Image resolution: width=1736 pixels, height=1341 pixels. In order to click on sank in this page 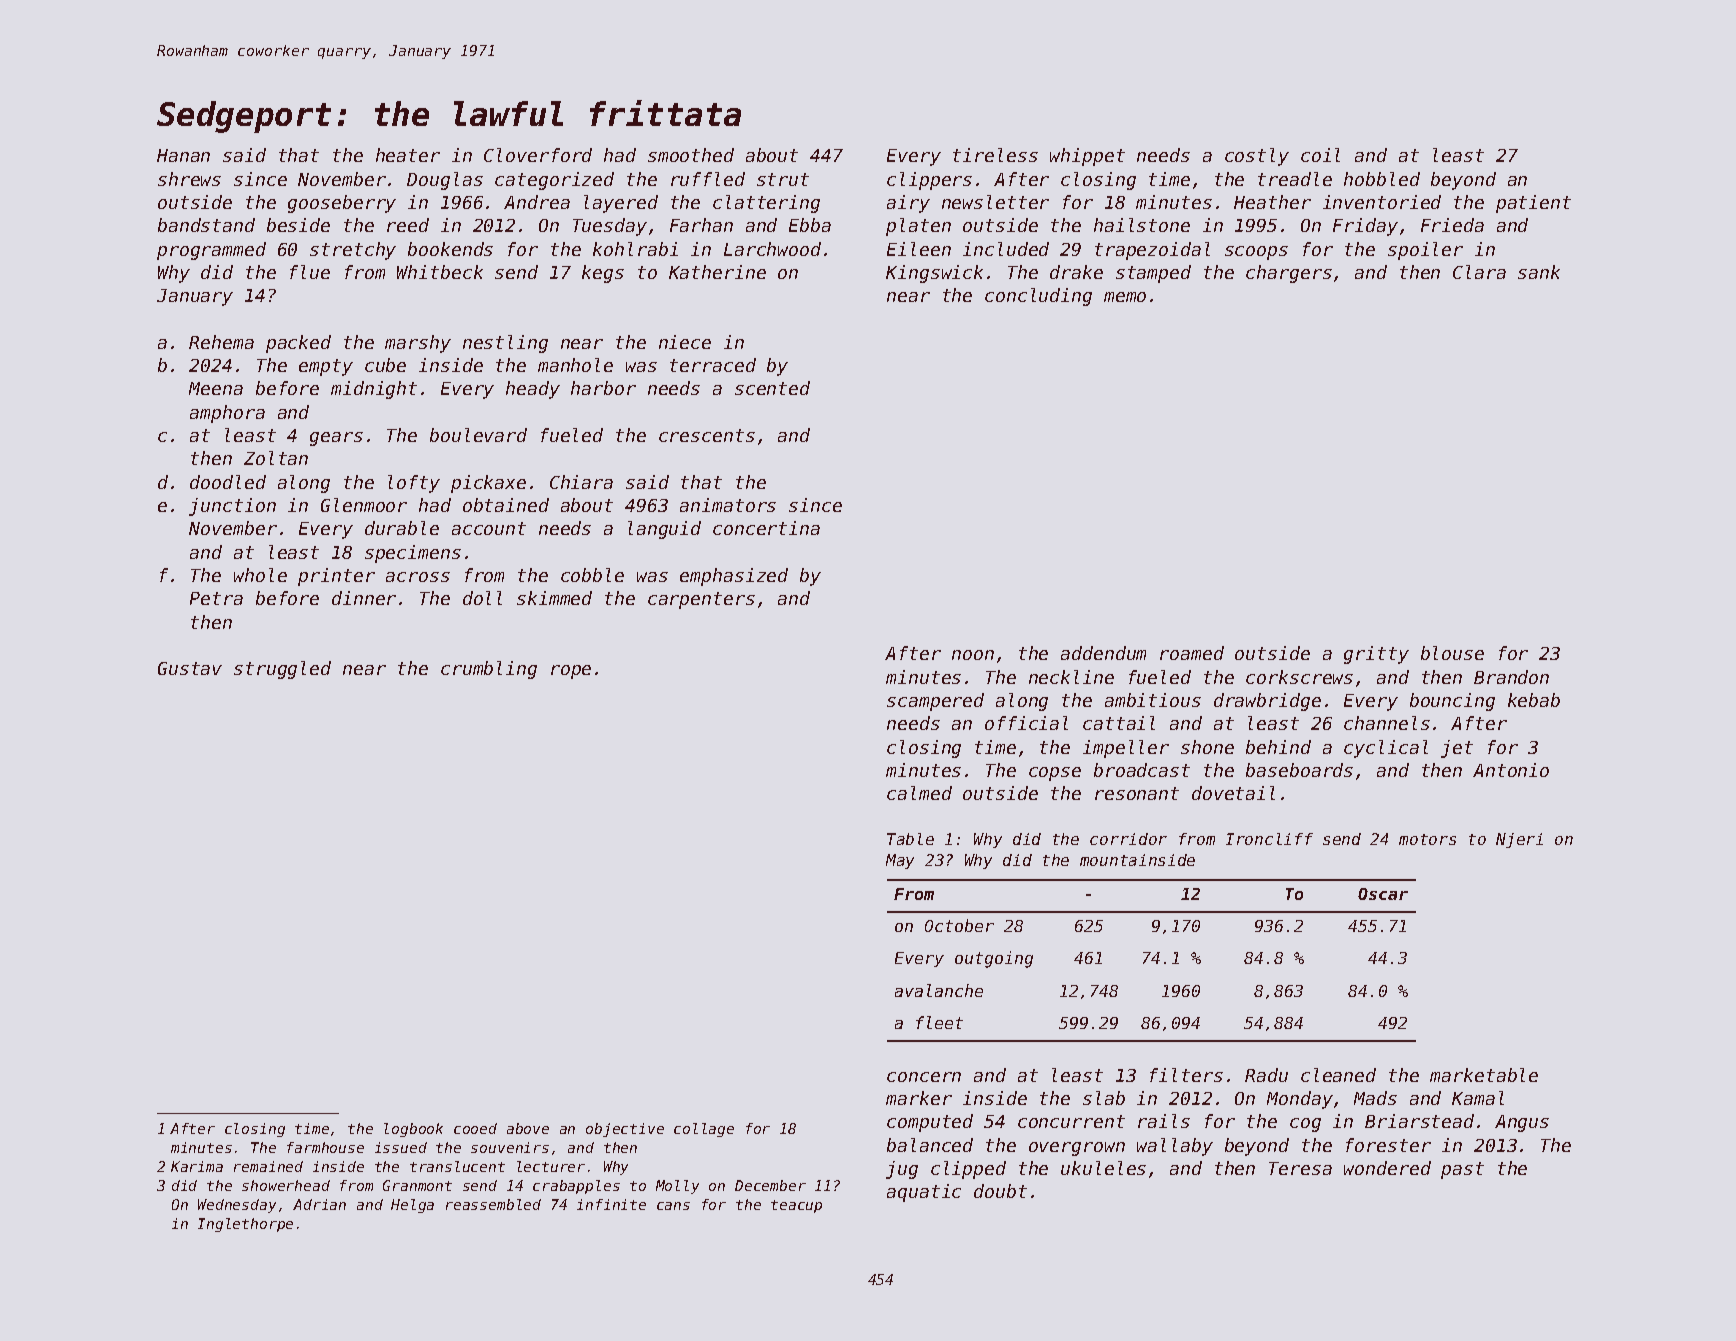, I will do `click(1539, 272)`.
